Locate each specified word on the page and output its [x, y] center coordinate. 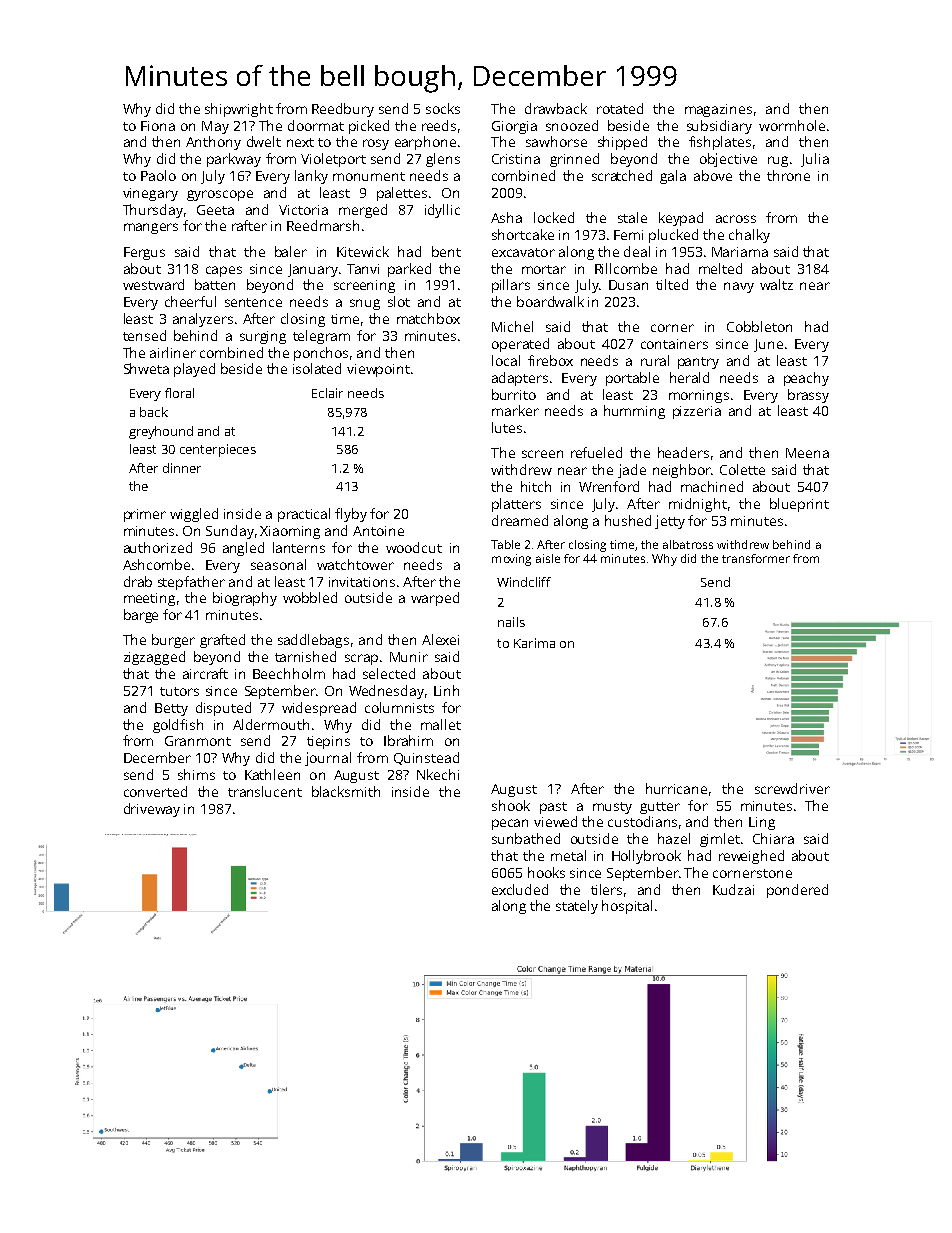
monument [369, 176]
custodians [642, 821]
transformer [756, 558]
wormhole [792, 125]
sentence [253, 302]
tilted [672, 284]
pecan [510, 824]
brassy [808, 396]
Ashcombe [156, 564]
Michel [512, 326]
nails [511, 622]
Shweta [146, 368]
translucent [265, 791]
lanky [311, 177]
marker [515, 410]
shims [196, 774]
